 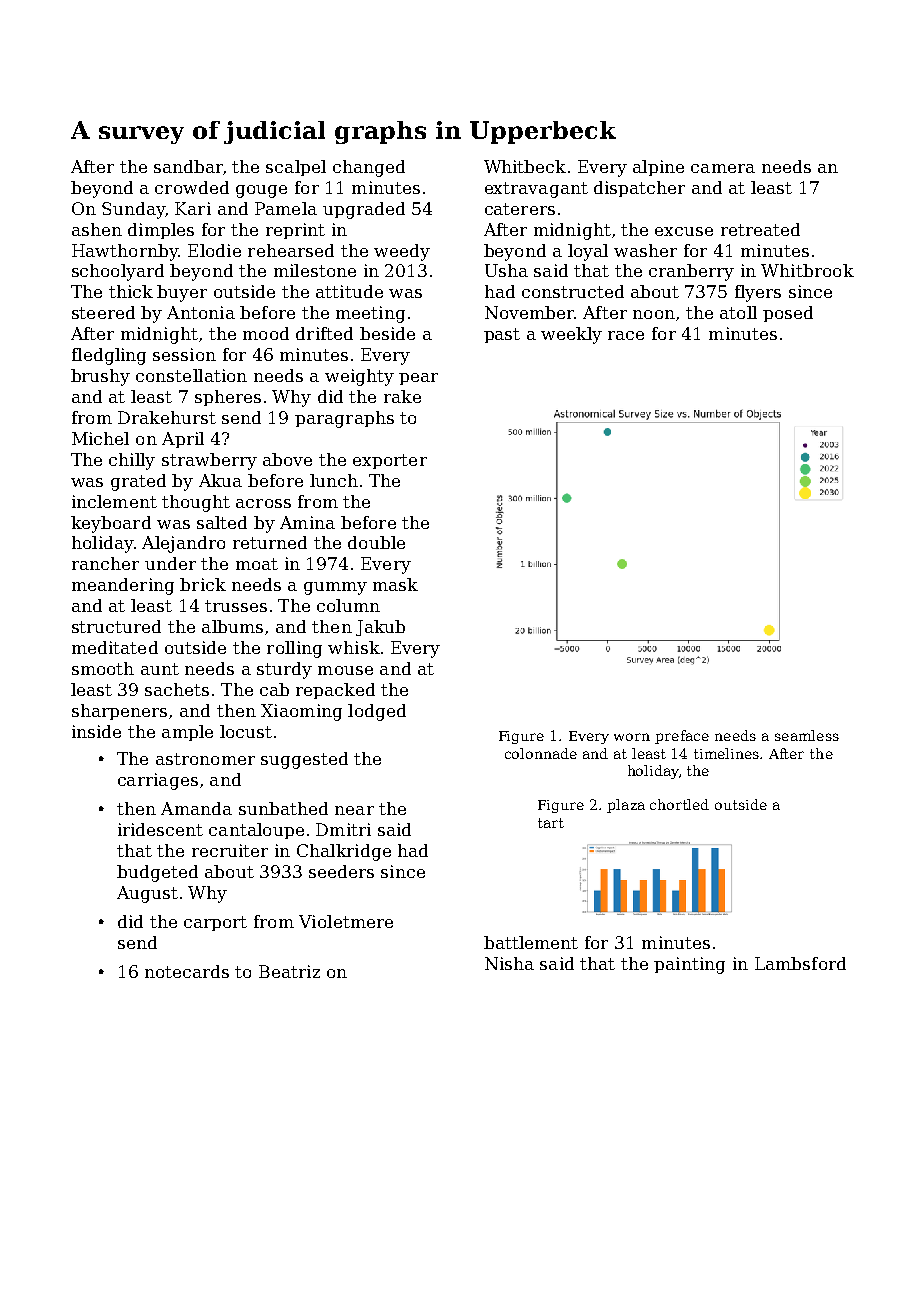 What do you see at coordinates (376, 542) in the screenshot?
I see `double` at bounding box center [376, 542].
